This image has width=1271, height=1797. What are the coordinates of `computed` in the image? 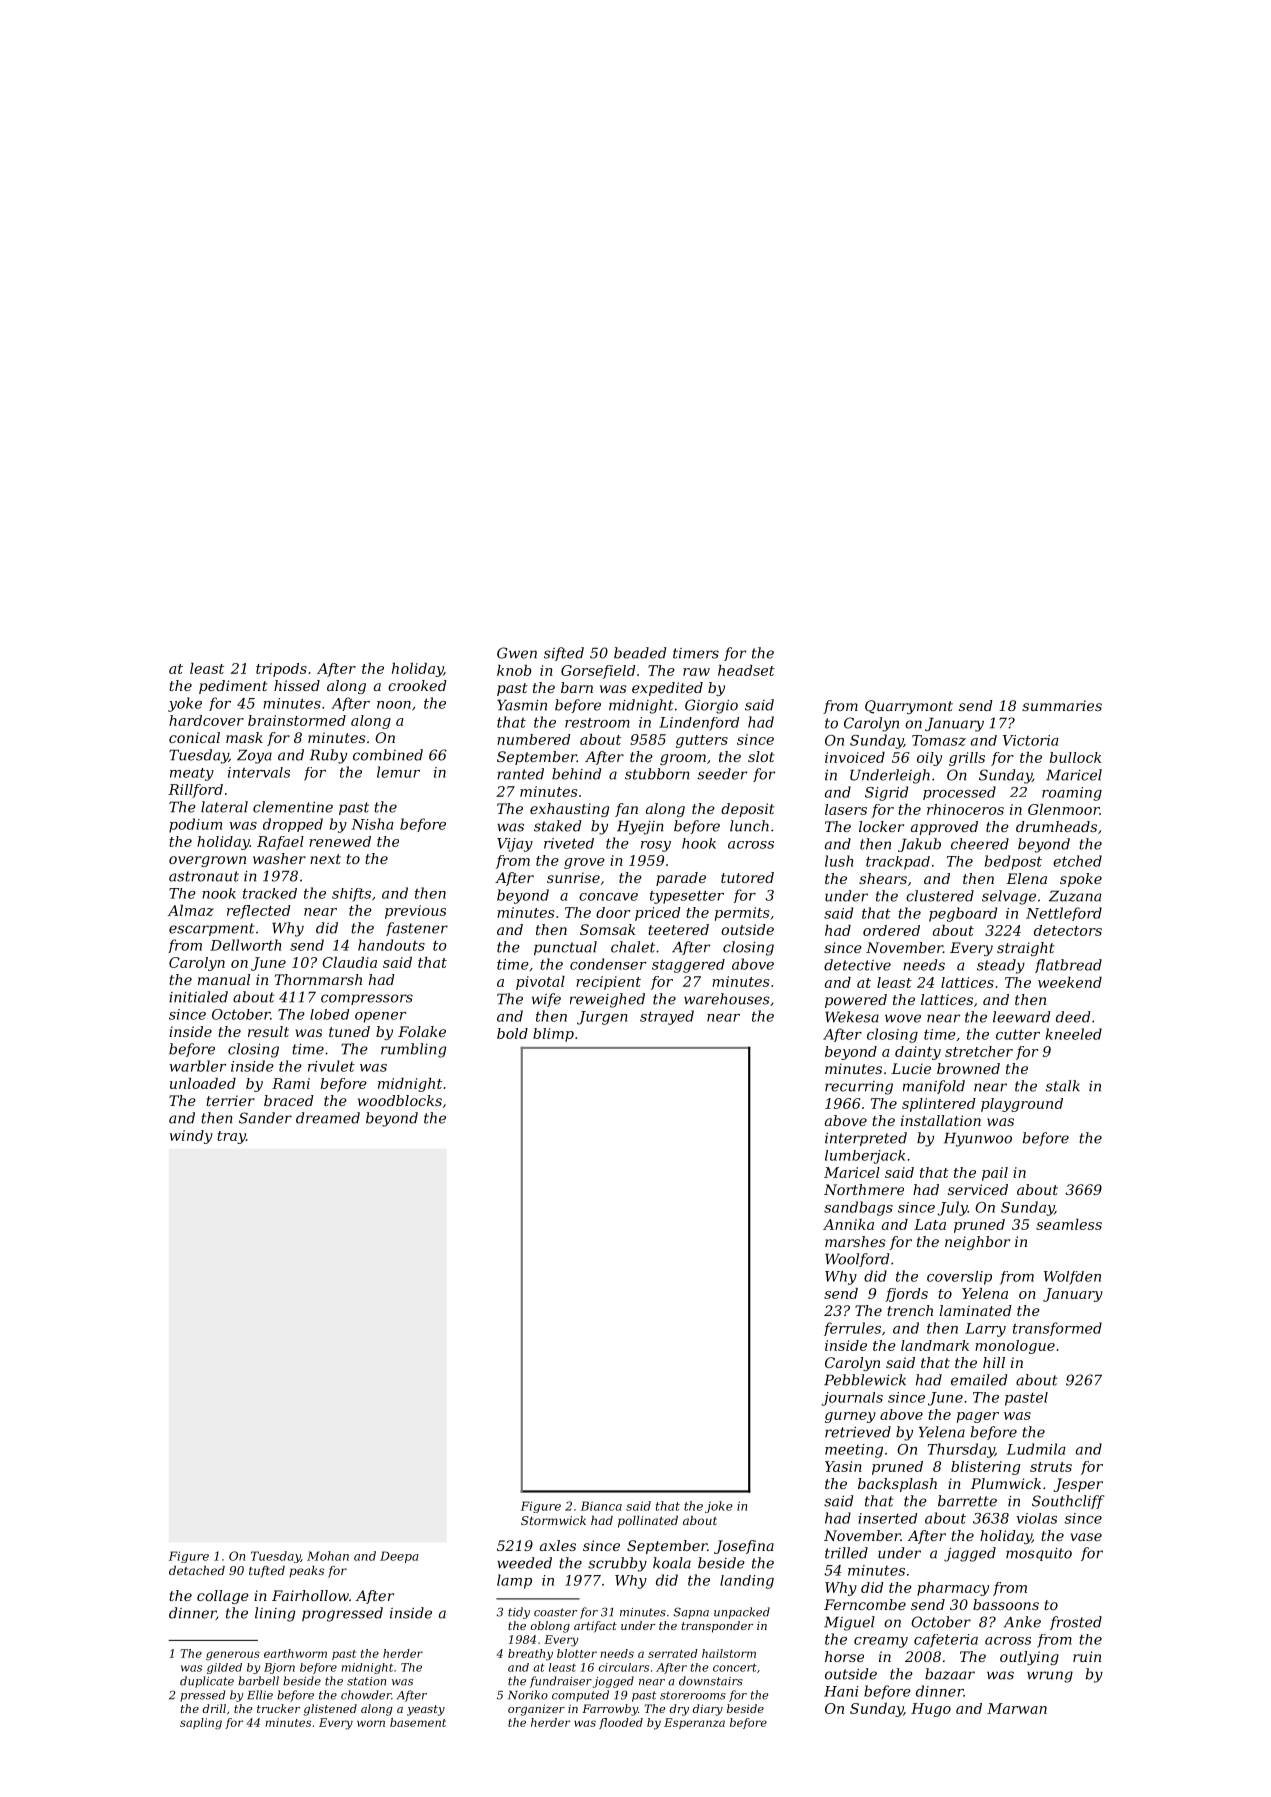 It's located at (580, 1696).
